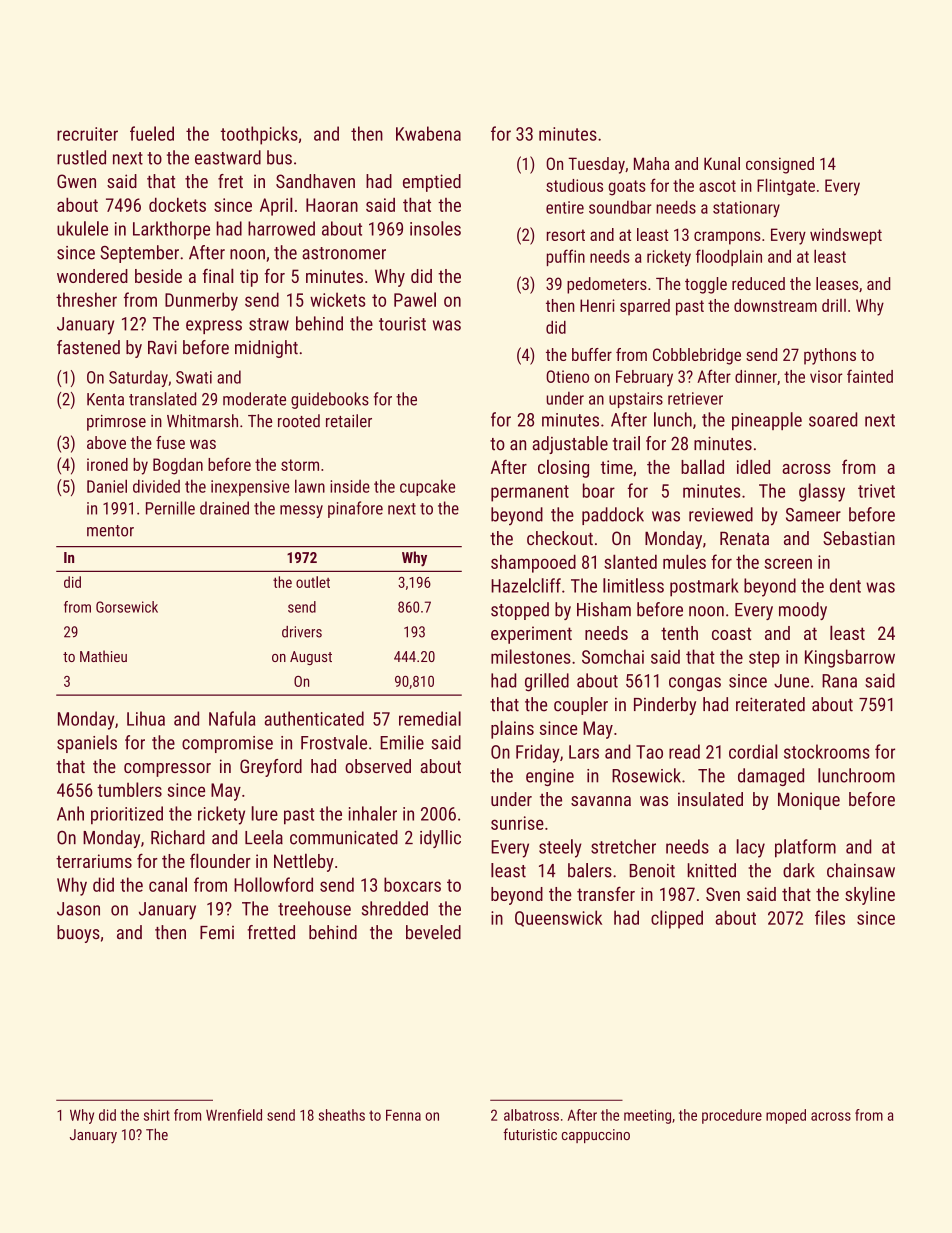 The image size is (952, 1233). I want to click on shirt, so click(157, 1115).
